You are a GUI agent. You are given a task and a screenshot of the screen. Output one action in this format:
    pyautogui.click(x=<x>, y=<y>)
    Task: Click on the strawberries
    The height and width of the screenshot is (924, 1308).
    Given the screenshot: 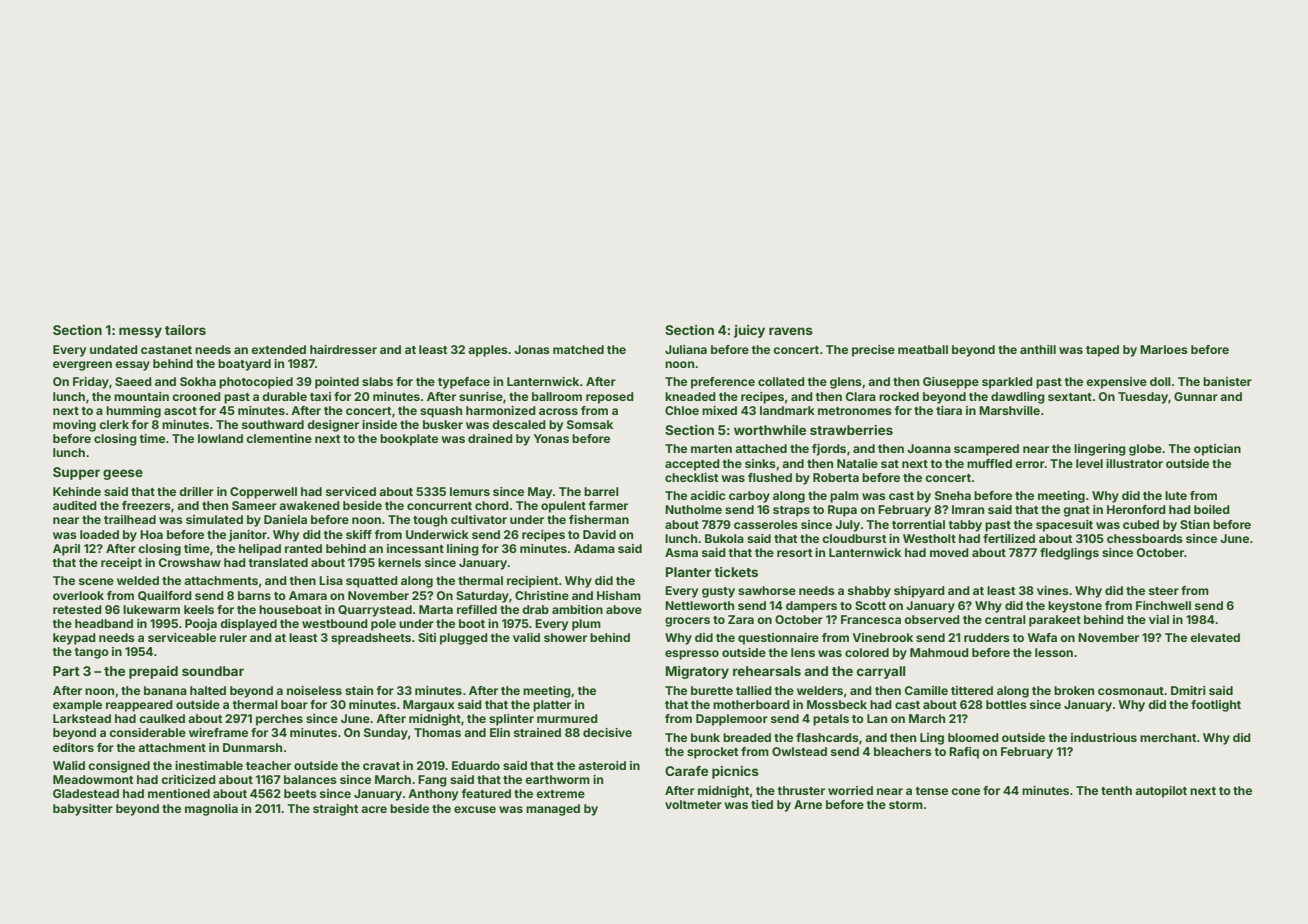 What is the action you would take?
    pyautogui.click(x=851, y=430)
